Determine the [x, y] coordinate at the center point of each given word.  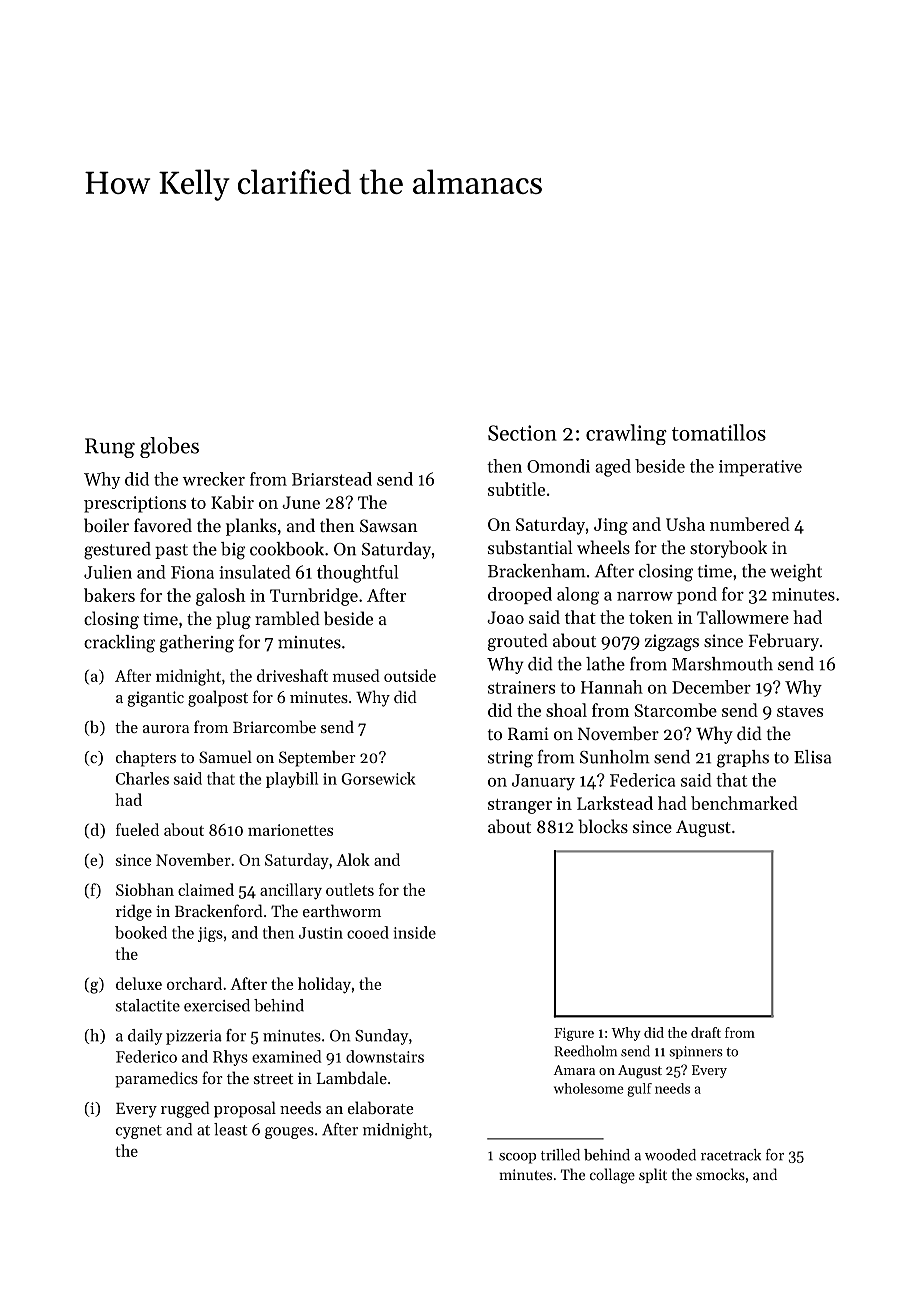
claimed [206, 889]
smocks [720, 1174]
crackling [119, 644]
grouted [518, 642]
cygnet [139, 1132]
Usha [685, 524]
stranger [520, 806]
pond [697, 595]
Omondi [558, 466]
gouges [289, 1133]
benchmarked [744, 803]
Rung [110, 448]
